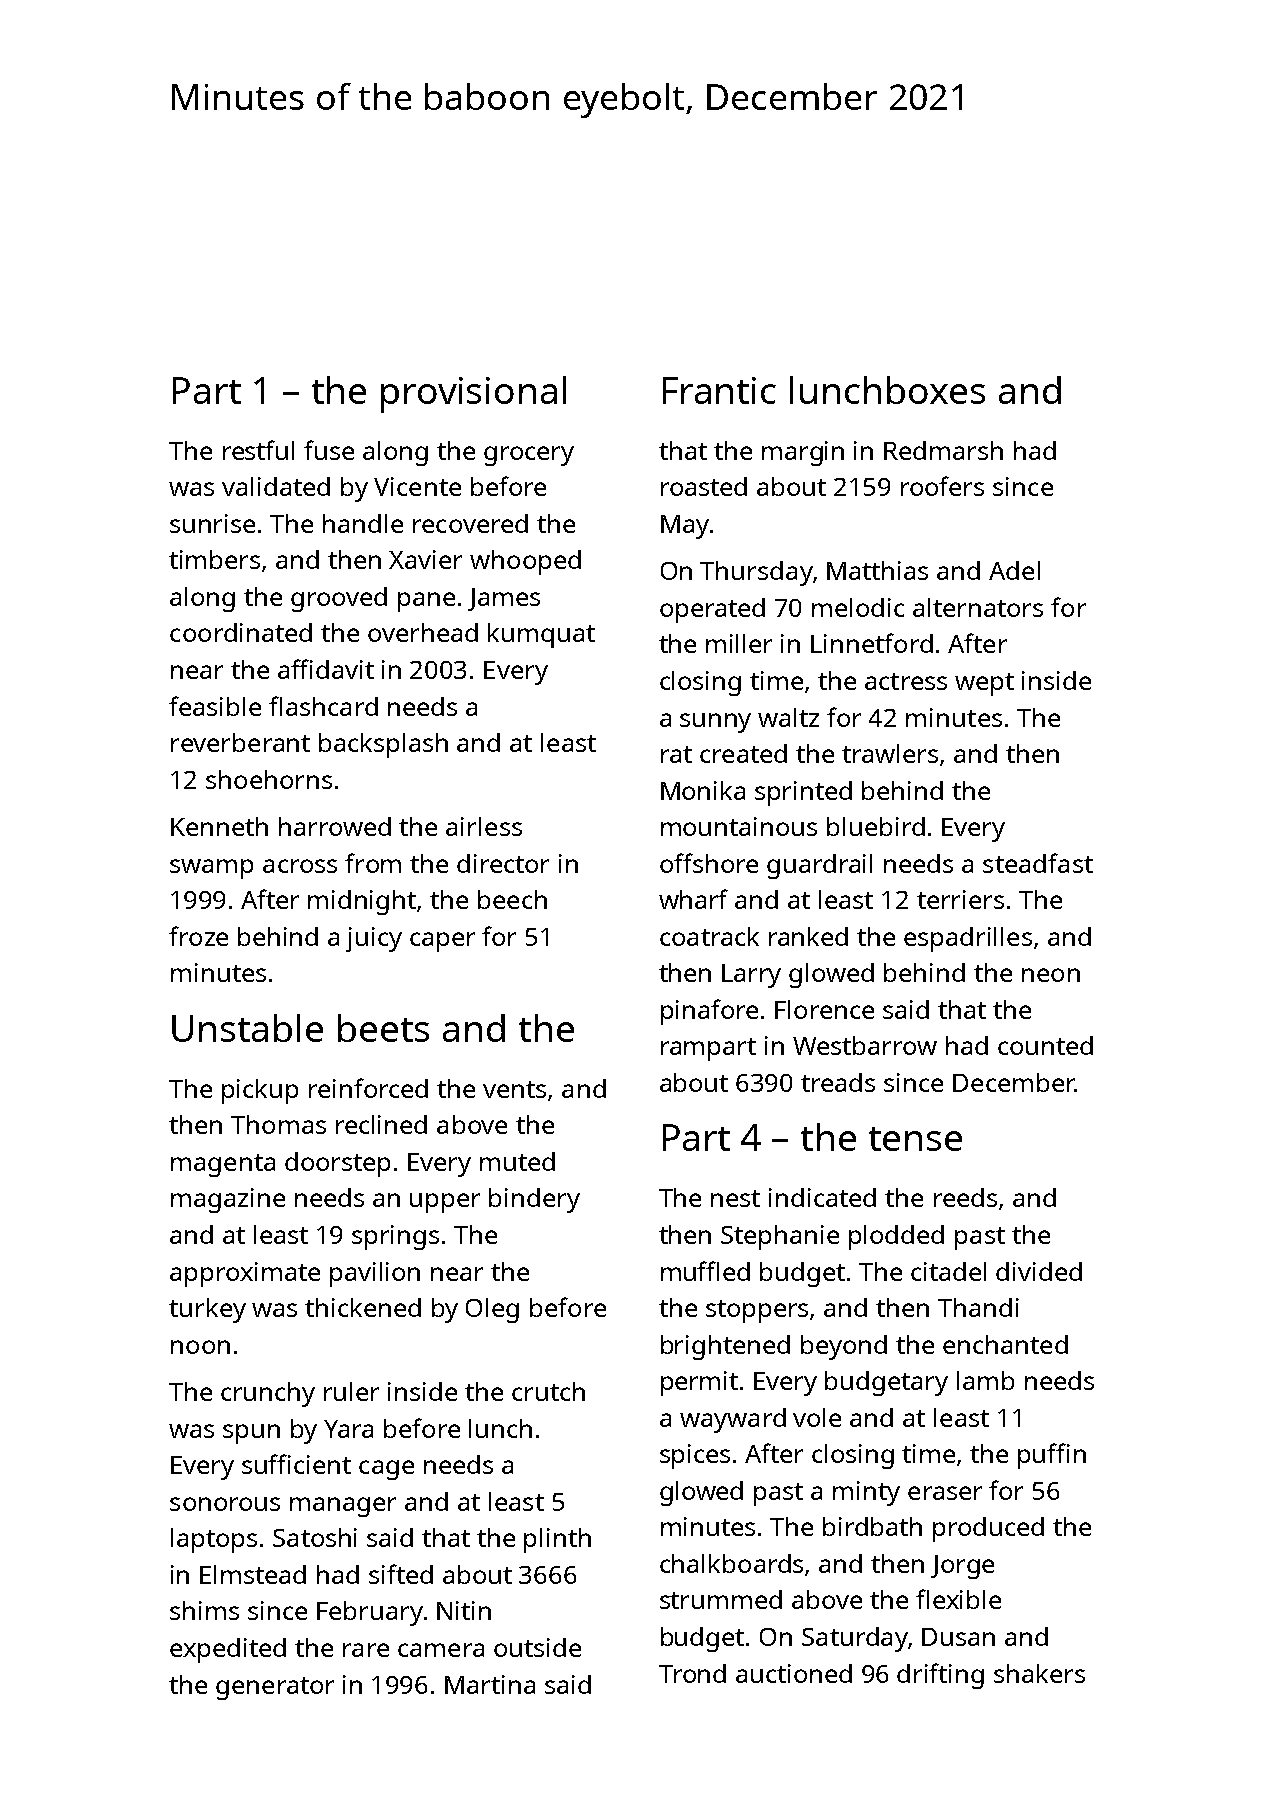 The image size is (1268, 1793). I want to click on Unstable, so click(247, 1028).
